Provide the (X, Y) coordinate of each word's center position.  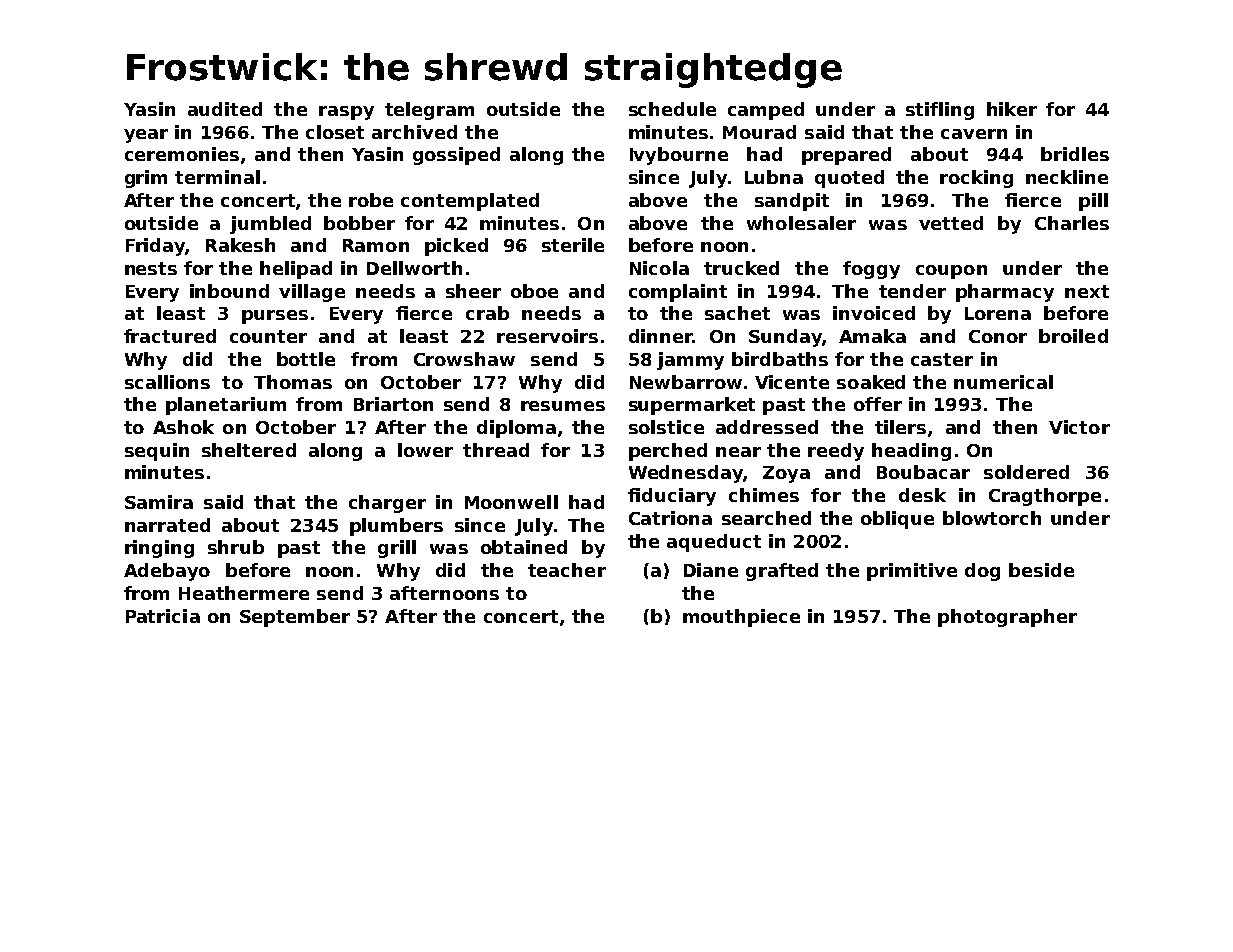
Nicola (659, 268)
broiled (1073, 336)
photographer (1007, 618)
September (295, 618)
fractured (170, 336)
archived (414, 132)
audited (225, 109)
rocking (976, 179)
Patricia (163, 616)
